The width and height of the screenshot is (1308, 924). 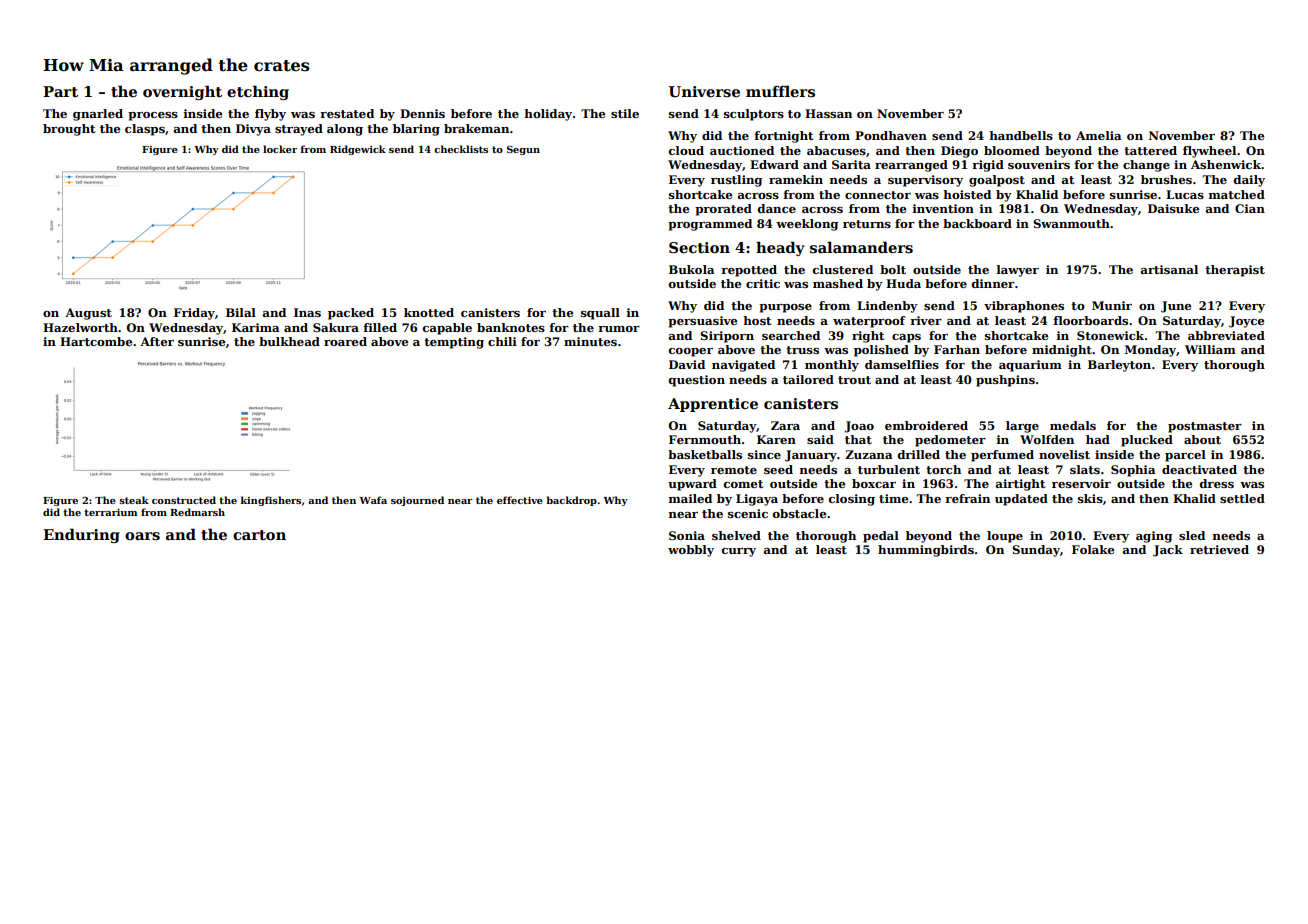 What do you see at coordinates (258, 92) in the screenshot?
I see `etching` at bounding box center [258, 92].
